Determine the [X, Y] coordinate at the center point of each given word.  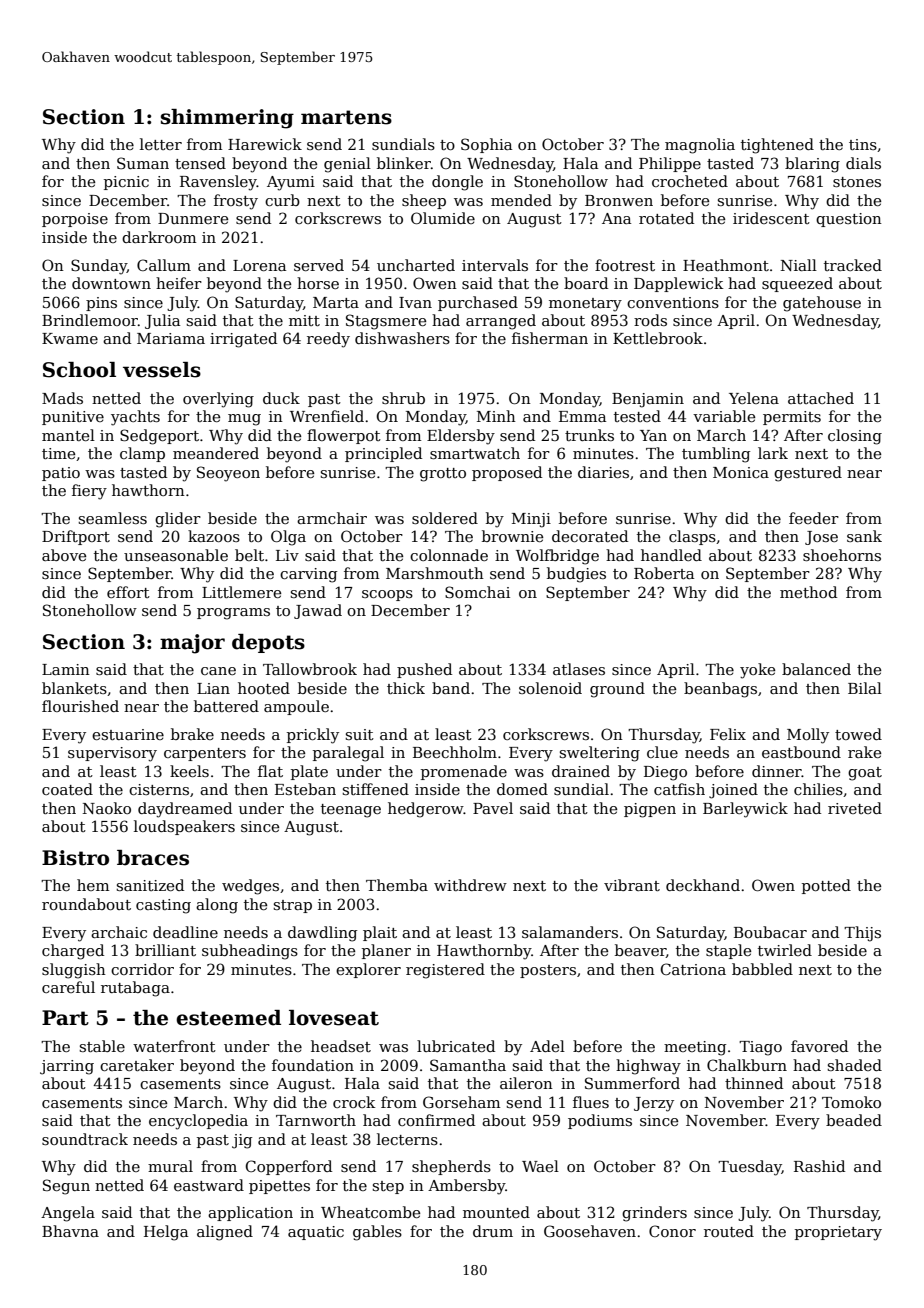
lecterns [407, 1139]
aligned [225, 1233]
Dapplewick [678, 284]
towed [858, 734]
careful [68, 987]
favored [819, 1046]
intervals [495, 265]
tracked [853, 265]
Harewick [265, 144]
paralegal [348, 754]
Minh [496, 416]
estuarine [128, 734]
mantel [68, 435]
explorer [368, 970]
